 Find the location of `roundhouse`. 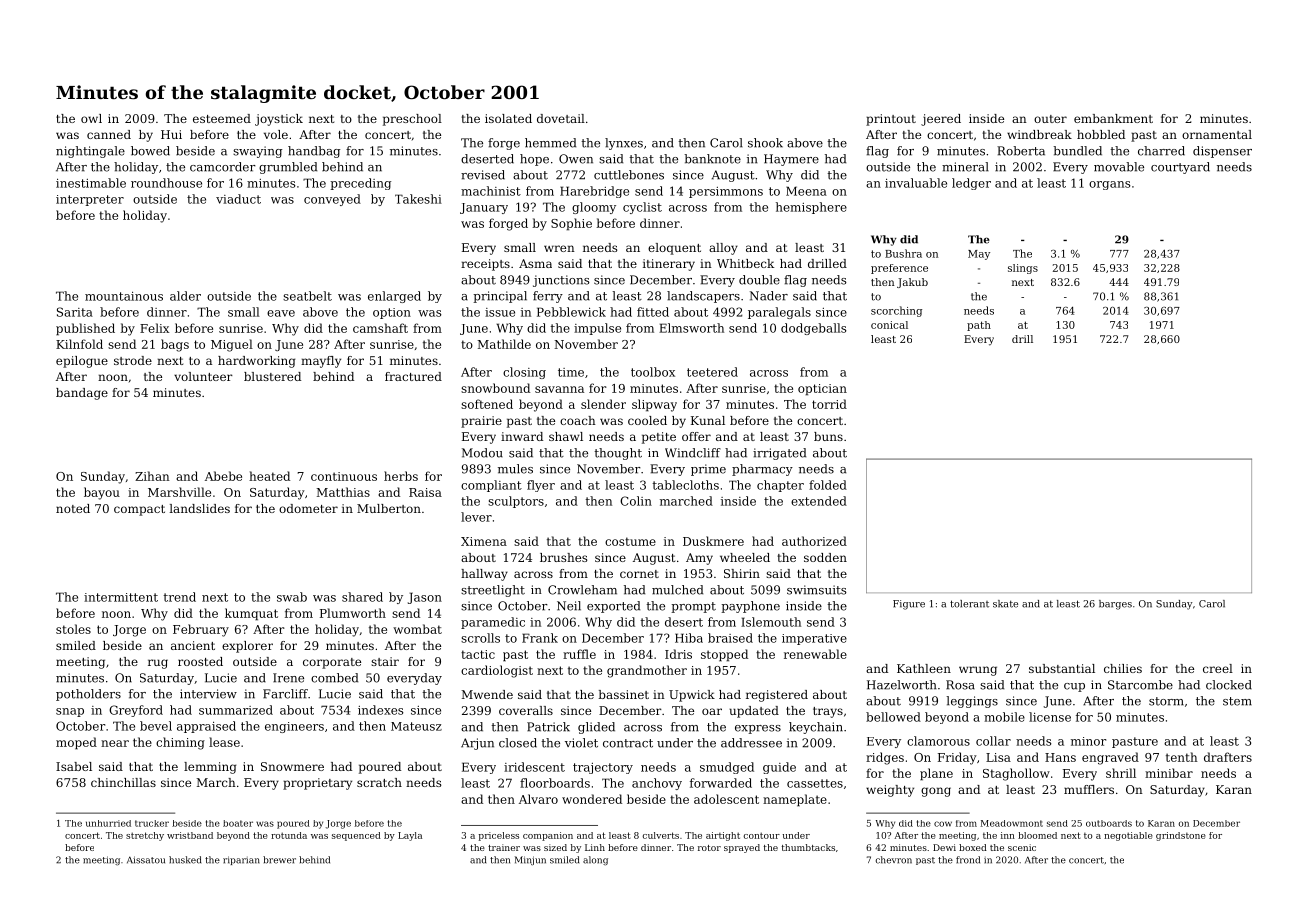

roundhouse is located at coordinates (166, 183).
